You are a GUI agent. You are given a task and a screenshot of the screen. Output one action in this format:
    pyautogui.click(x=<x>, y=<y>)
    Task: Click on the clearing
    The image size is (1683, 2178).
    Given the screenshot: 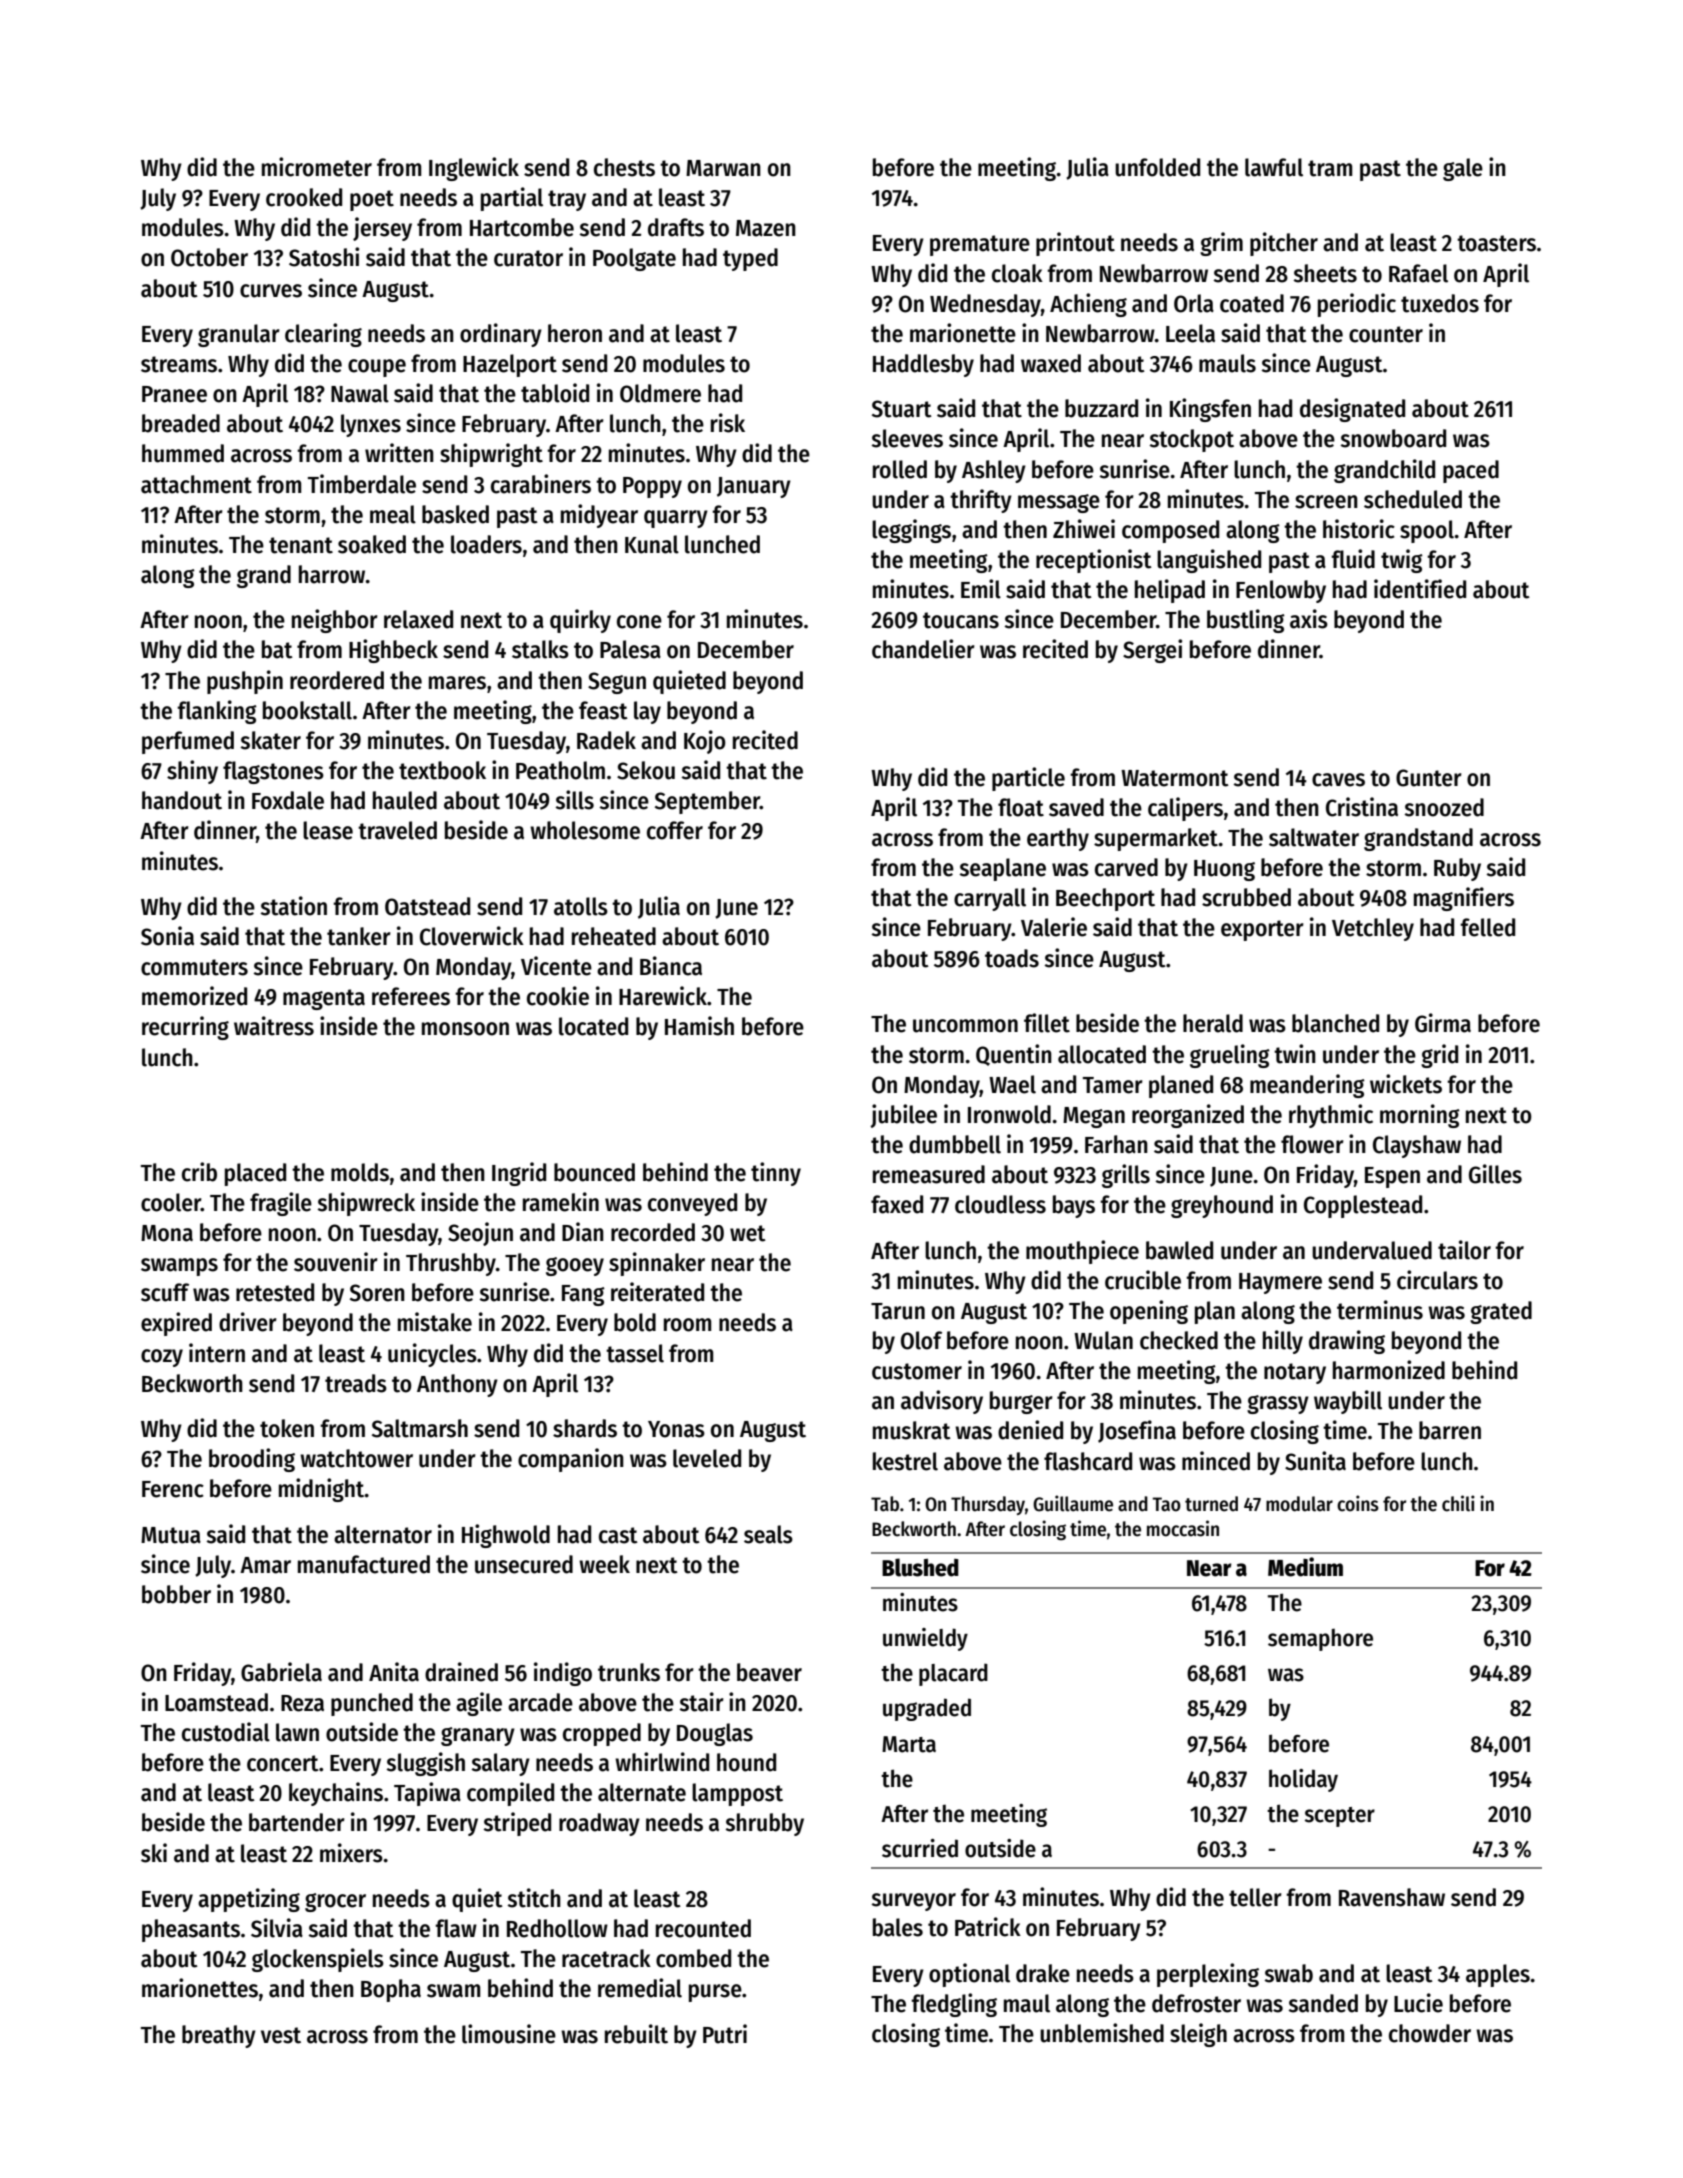 What is the action you would take?
    pyautogui.click(x=323, y=335)
